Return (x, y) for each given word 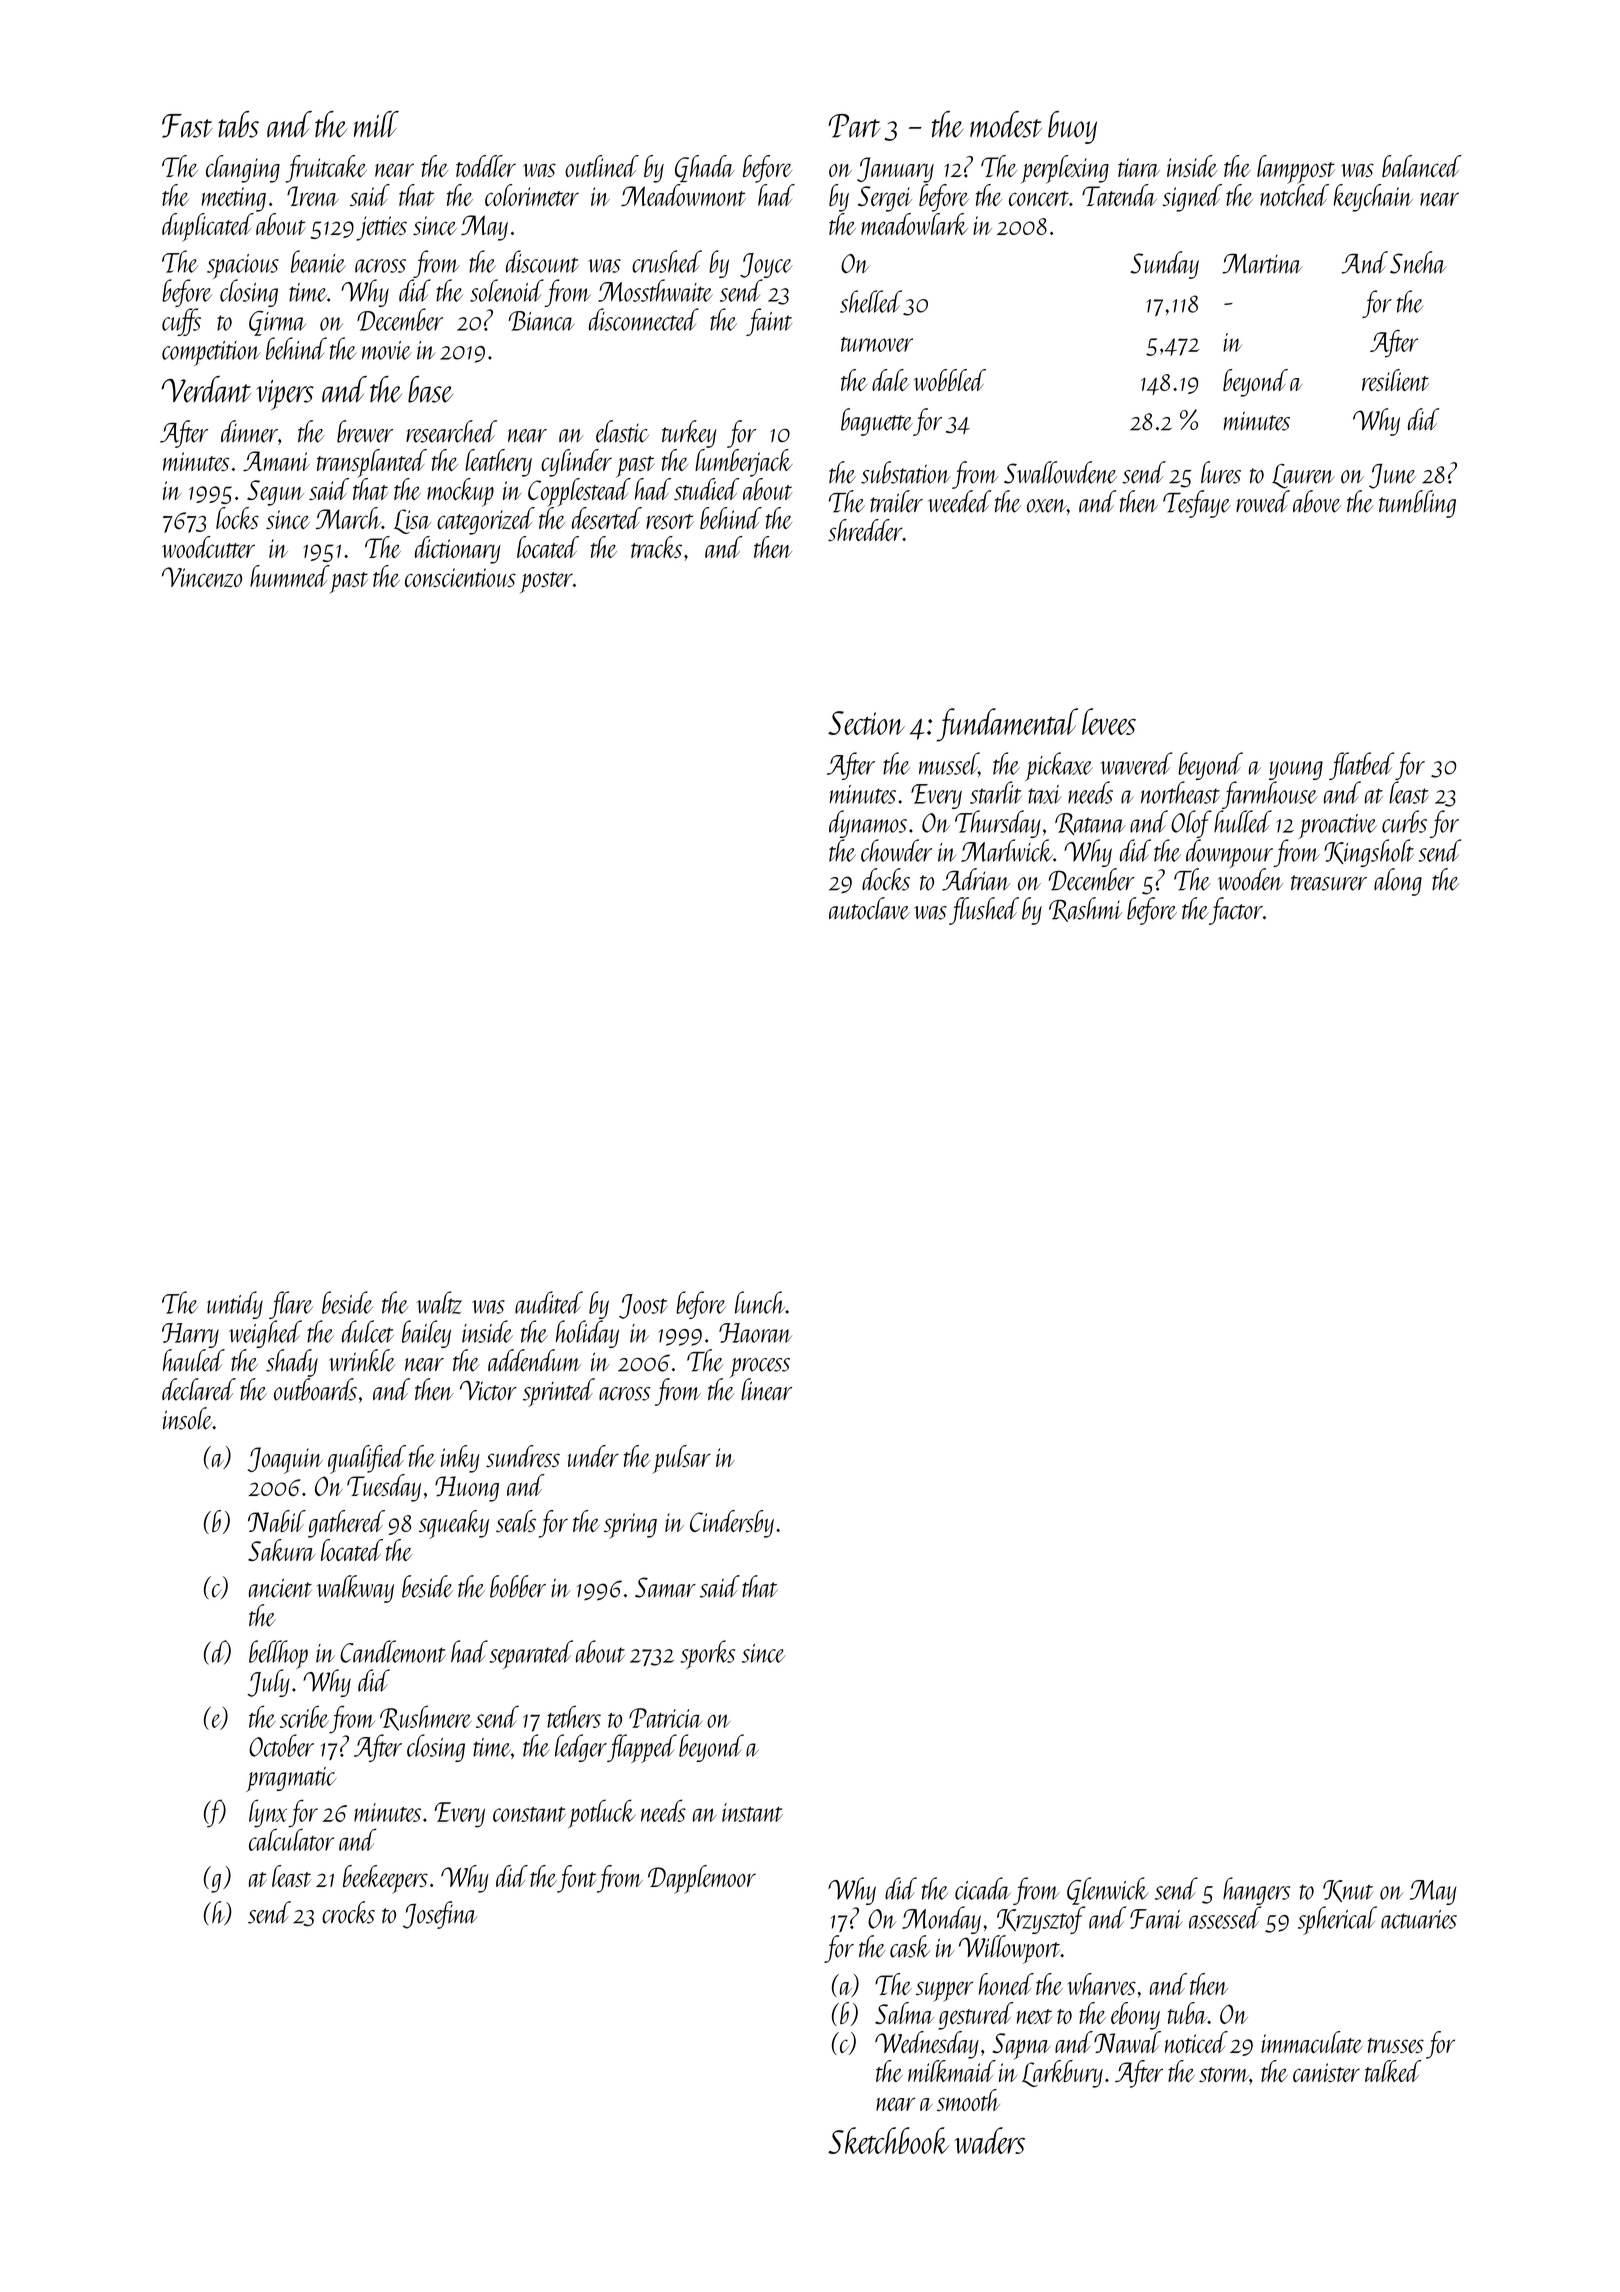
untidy (235, 1305)
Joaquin (285, 1460)
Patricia (665, 1718)
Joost (643, 1306)
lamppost (1296, 169)
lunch (760, 1302)
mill (376, 124)
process (759, 1368)
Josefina (440, 1915)
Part (854, 126)
